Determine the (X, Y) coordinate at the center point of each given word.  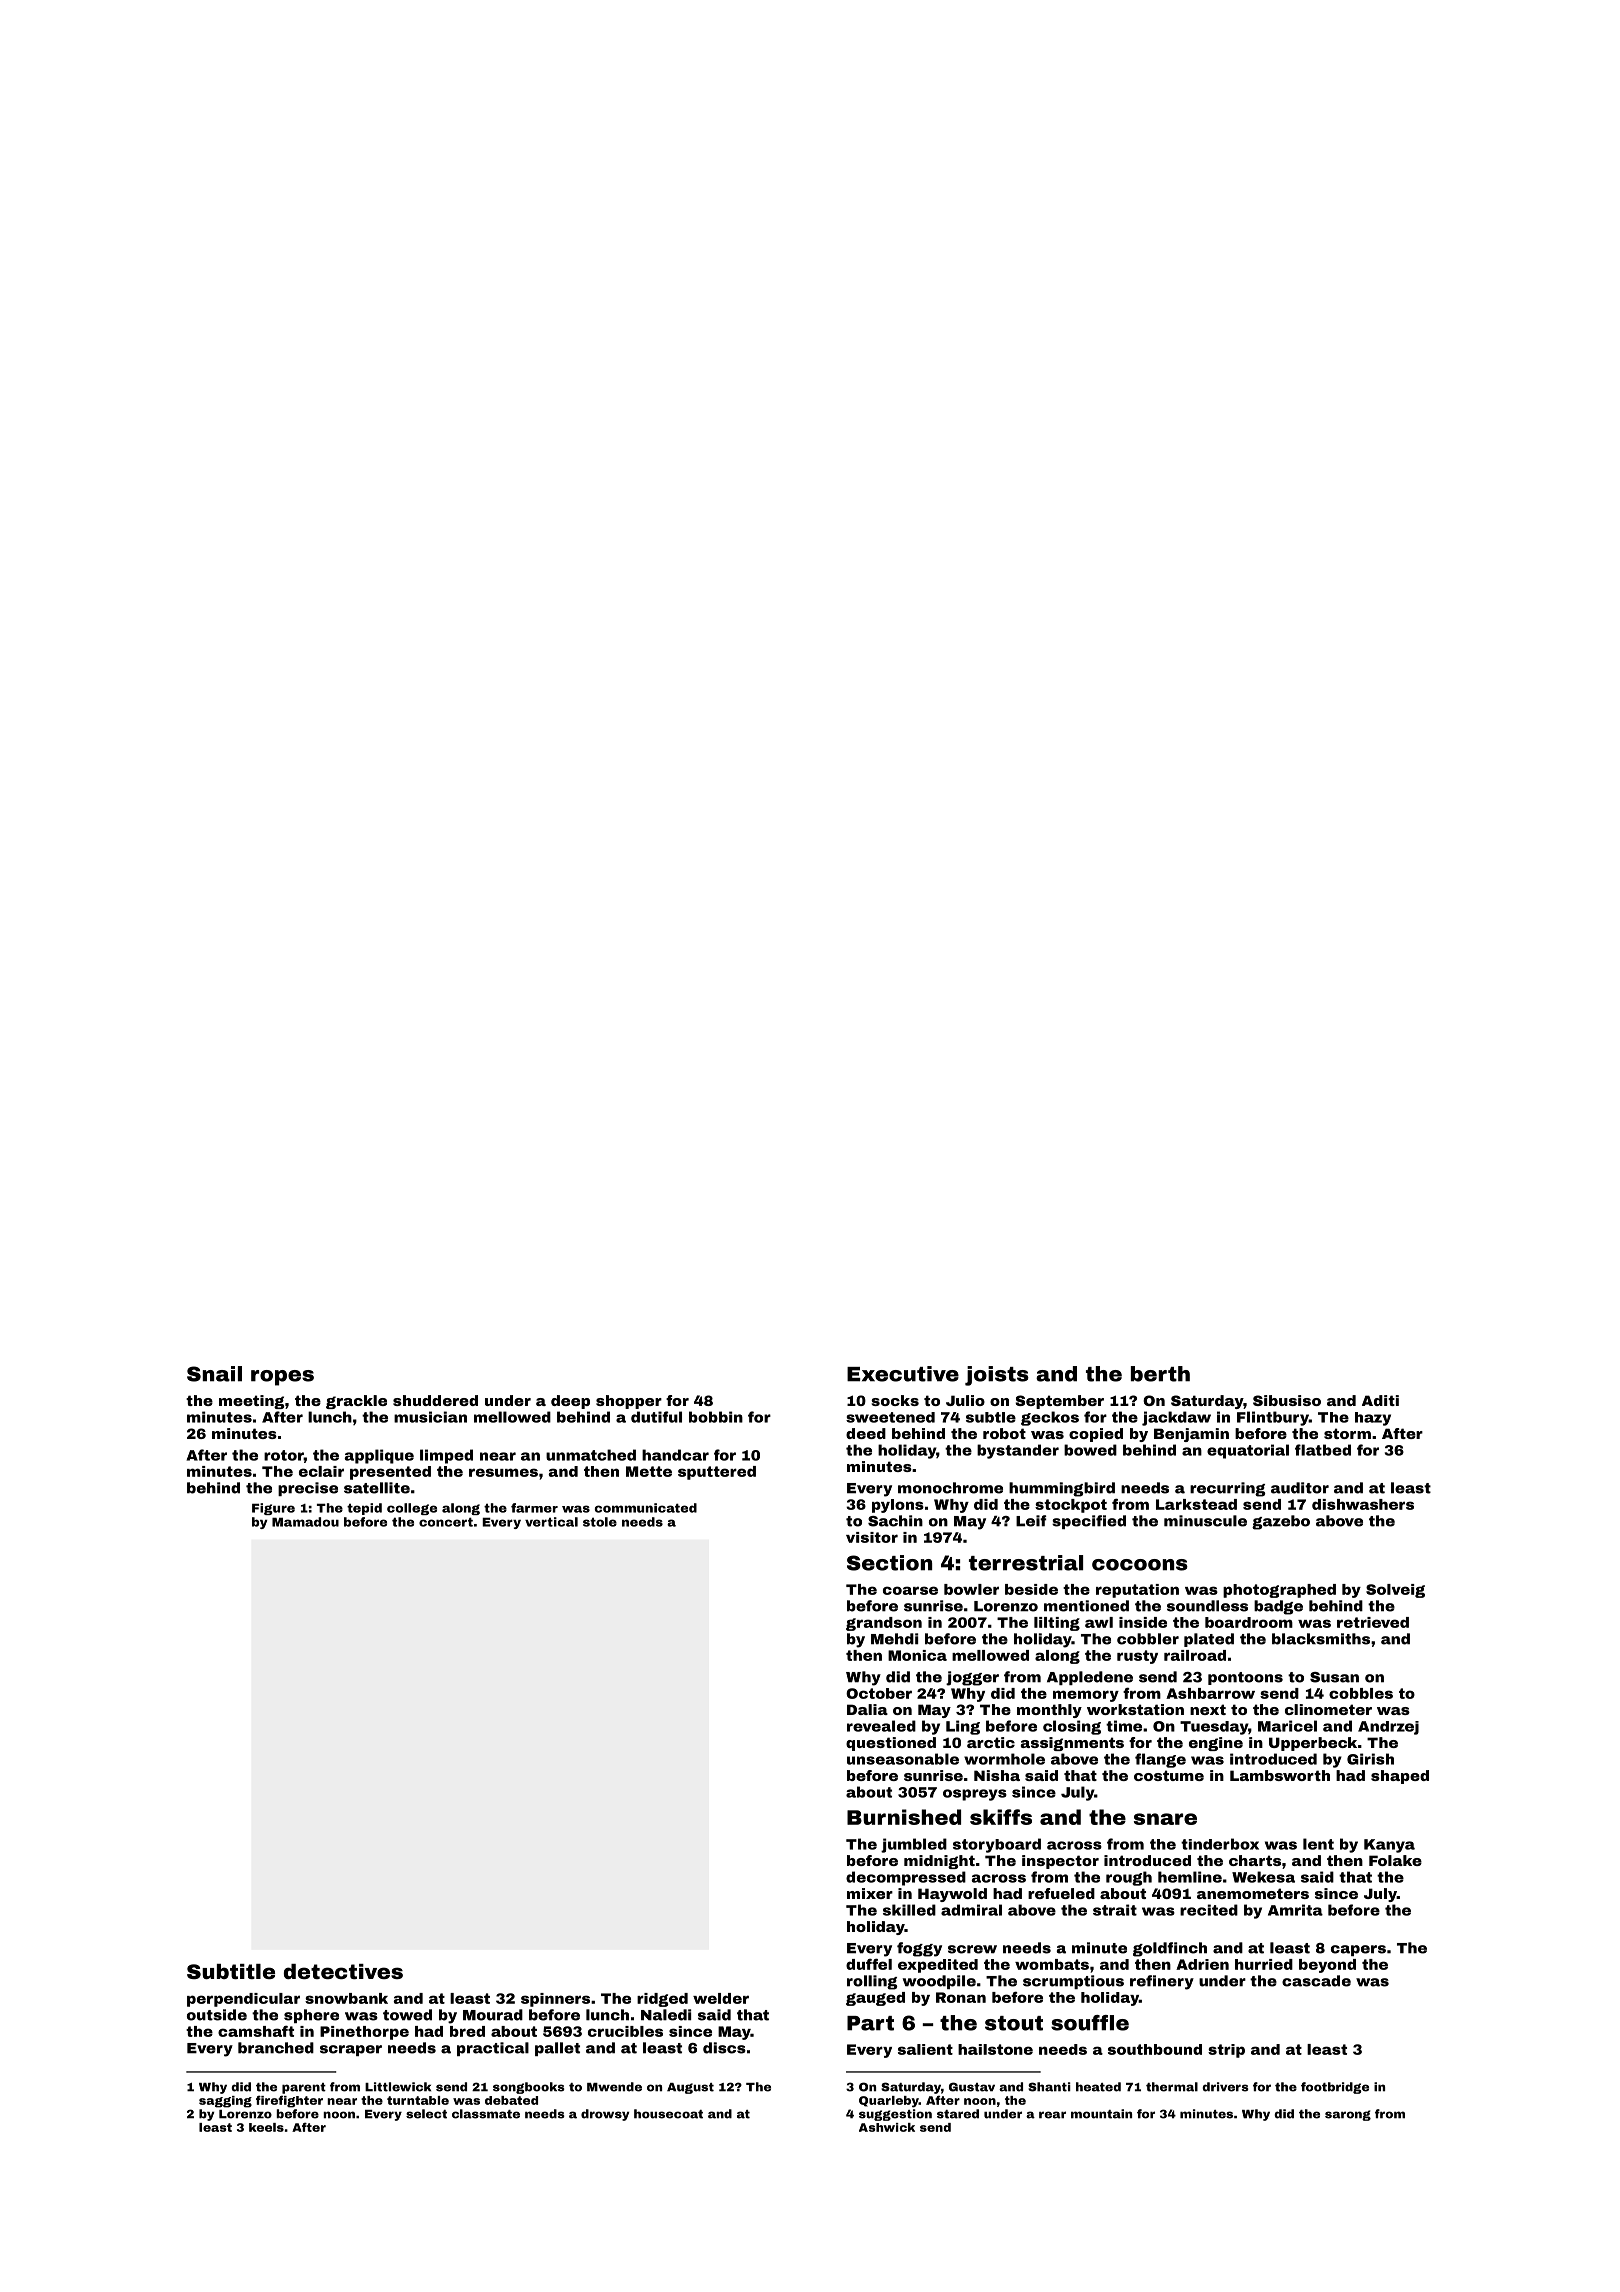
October (879, 1693)
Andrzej (1388, 1728)
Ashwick (887, 2127)
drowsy (605, 2115)
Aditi (1380, 1400)
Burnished (904, 1817)
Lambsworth (1280, 1775)
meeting (252, 1402)
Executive (903, 1374)
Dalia (867, 1709)
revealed (881, 1726)
